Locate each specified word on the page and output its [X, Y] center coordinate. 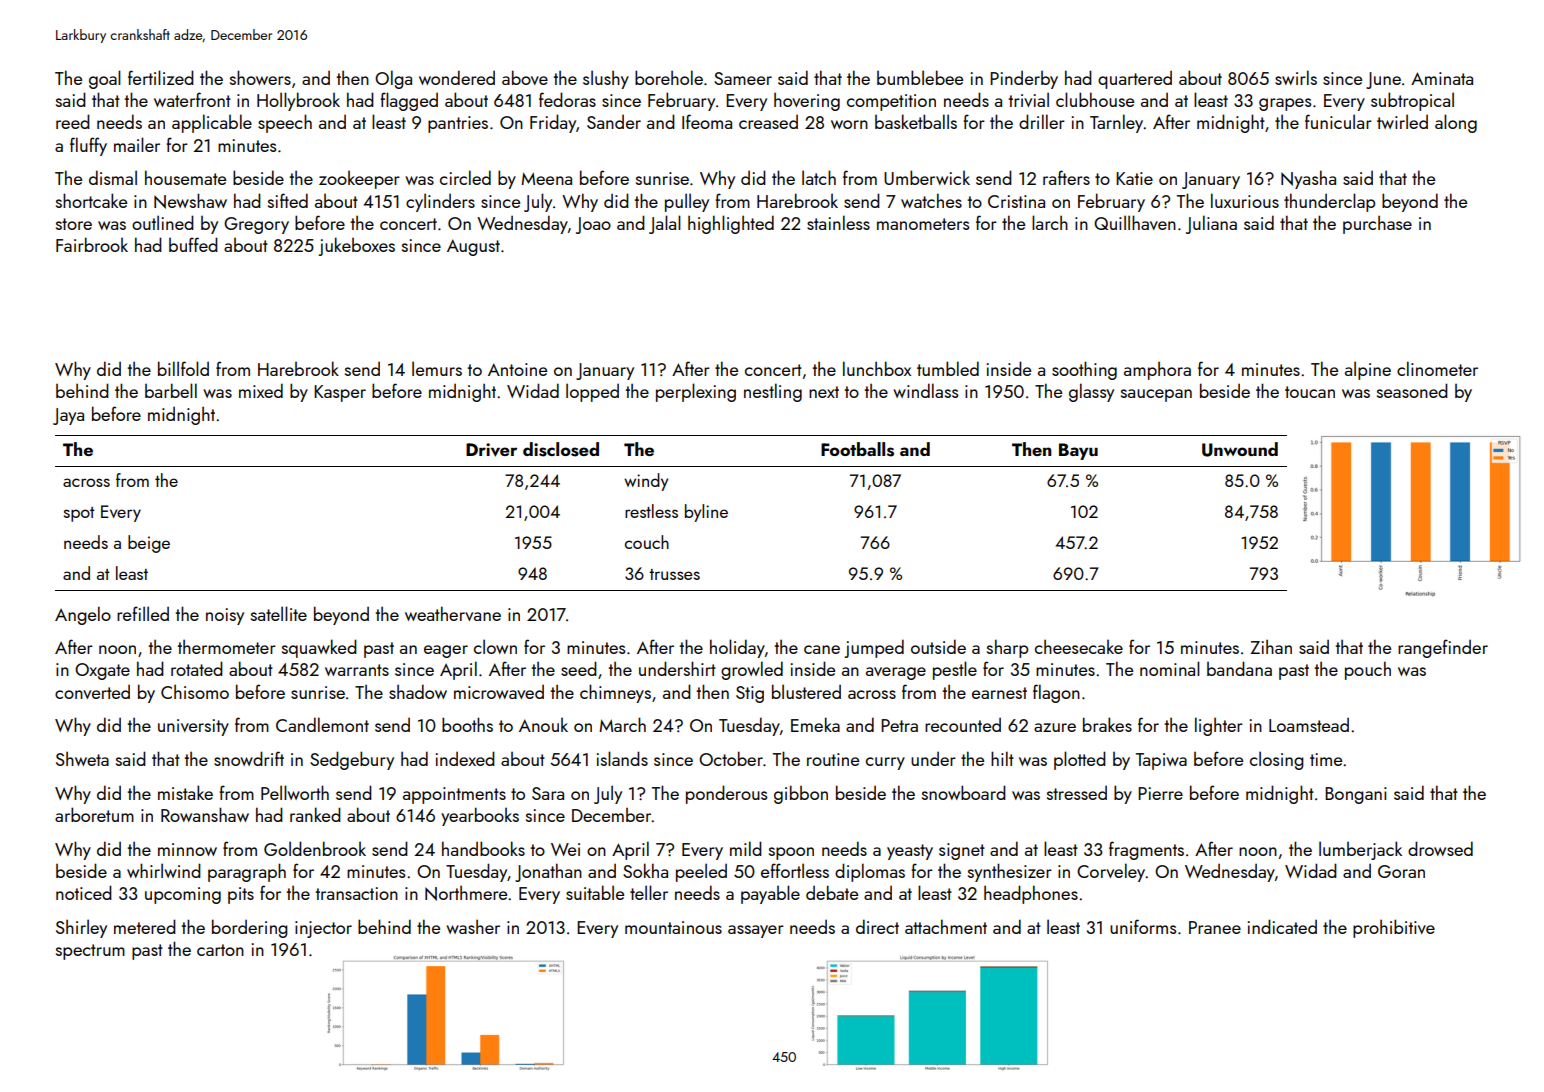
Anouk [543, 724]
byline [706, 513]
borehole [669, 77]
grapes [1285, 104]
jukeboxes [356, 246]
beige [149, 544]
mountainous [673, 927]
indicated [1282, 926]
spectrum [90, 952]
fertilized [161, 77]
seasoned [1412, 390]
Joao [593, 225]
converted [92, 692]
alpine [1368, 370]
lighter [1219, 726]
